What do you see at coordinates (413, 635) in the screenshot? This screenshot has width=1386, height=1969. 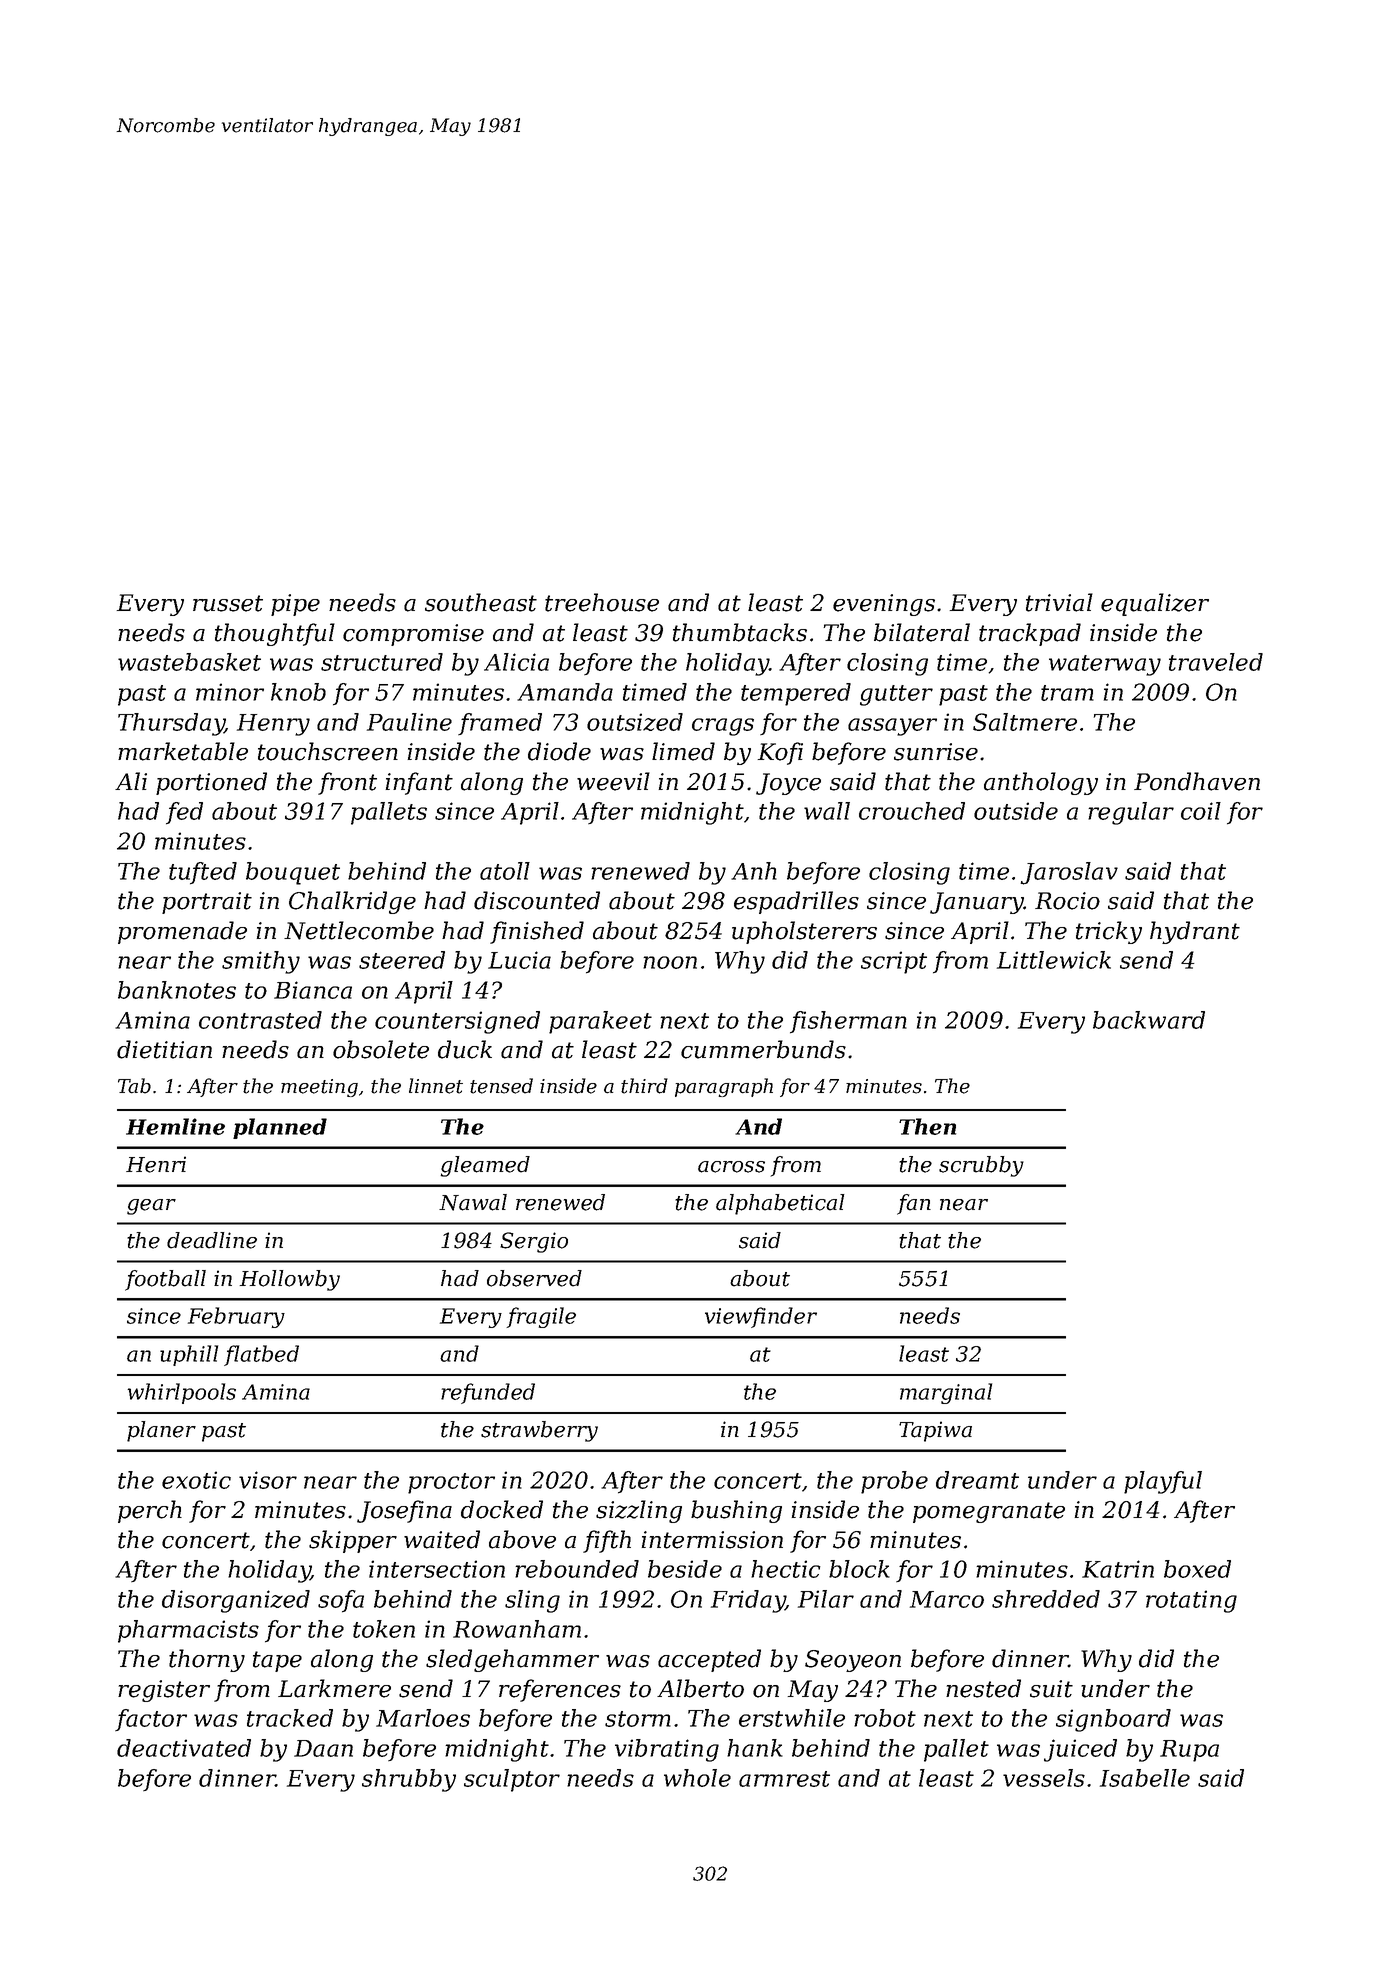 I see `compromise` at bounding box center [413, 635].
